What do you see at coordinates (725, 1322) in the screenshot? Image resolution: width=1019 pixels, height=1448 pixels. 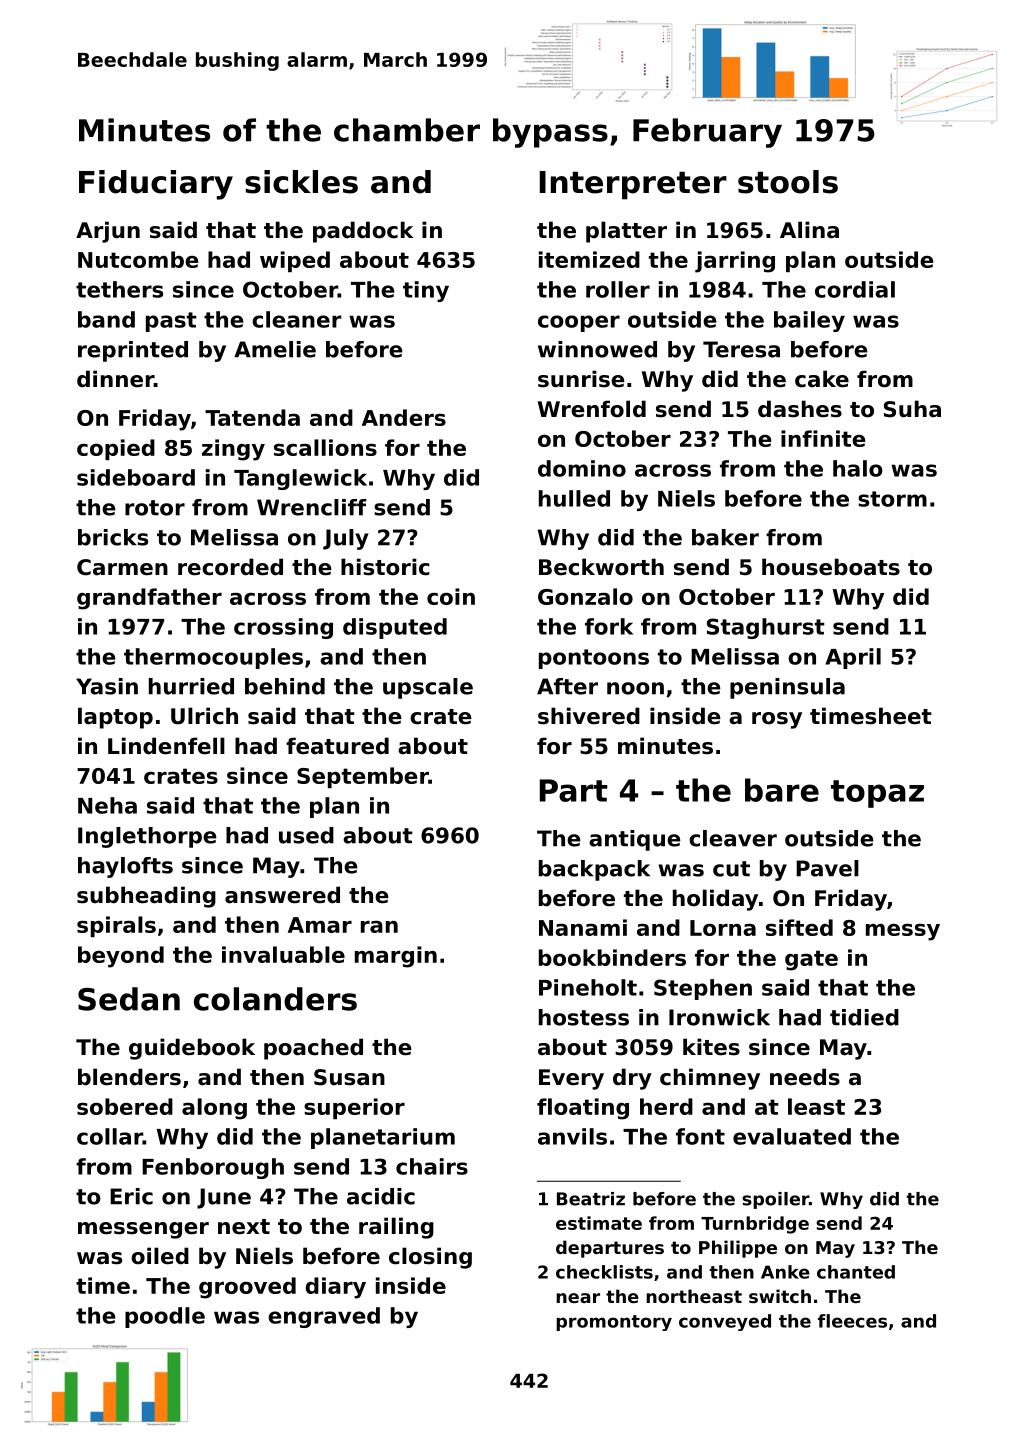 I see `conveyed` at bounding box center [725, 1322].
